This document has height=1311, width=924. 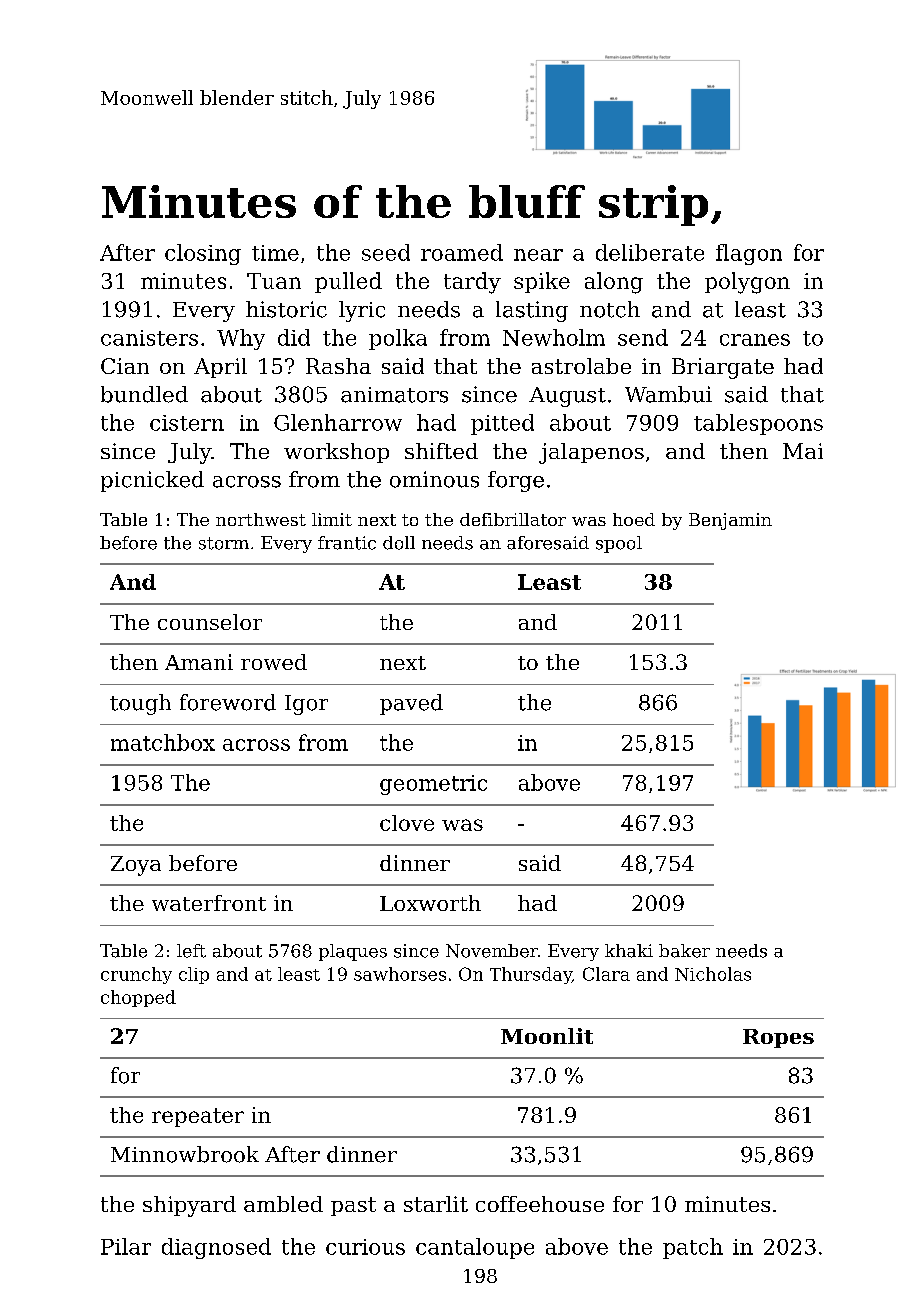 I want to click on sawhorses, so click(x=400, y=974).
